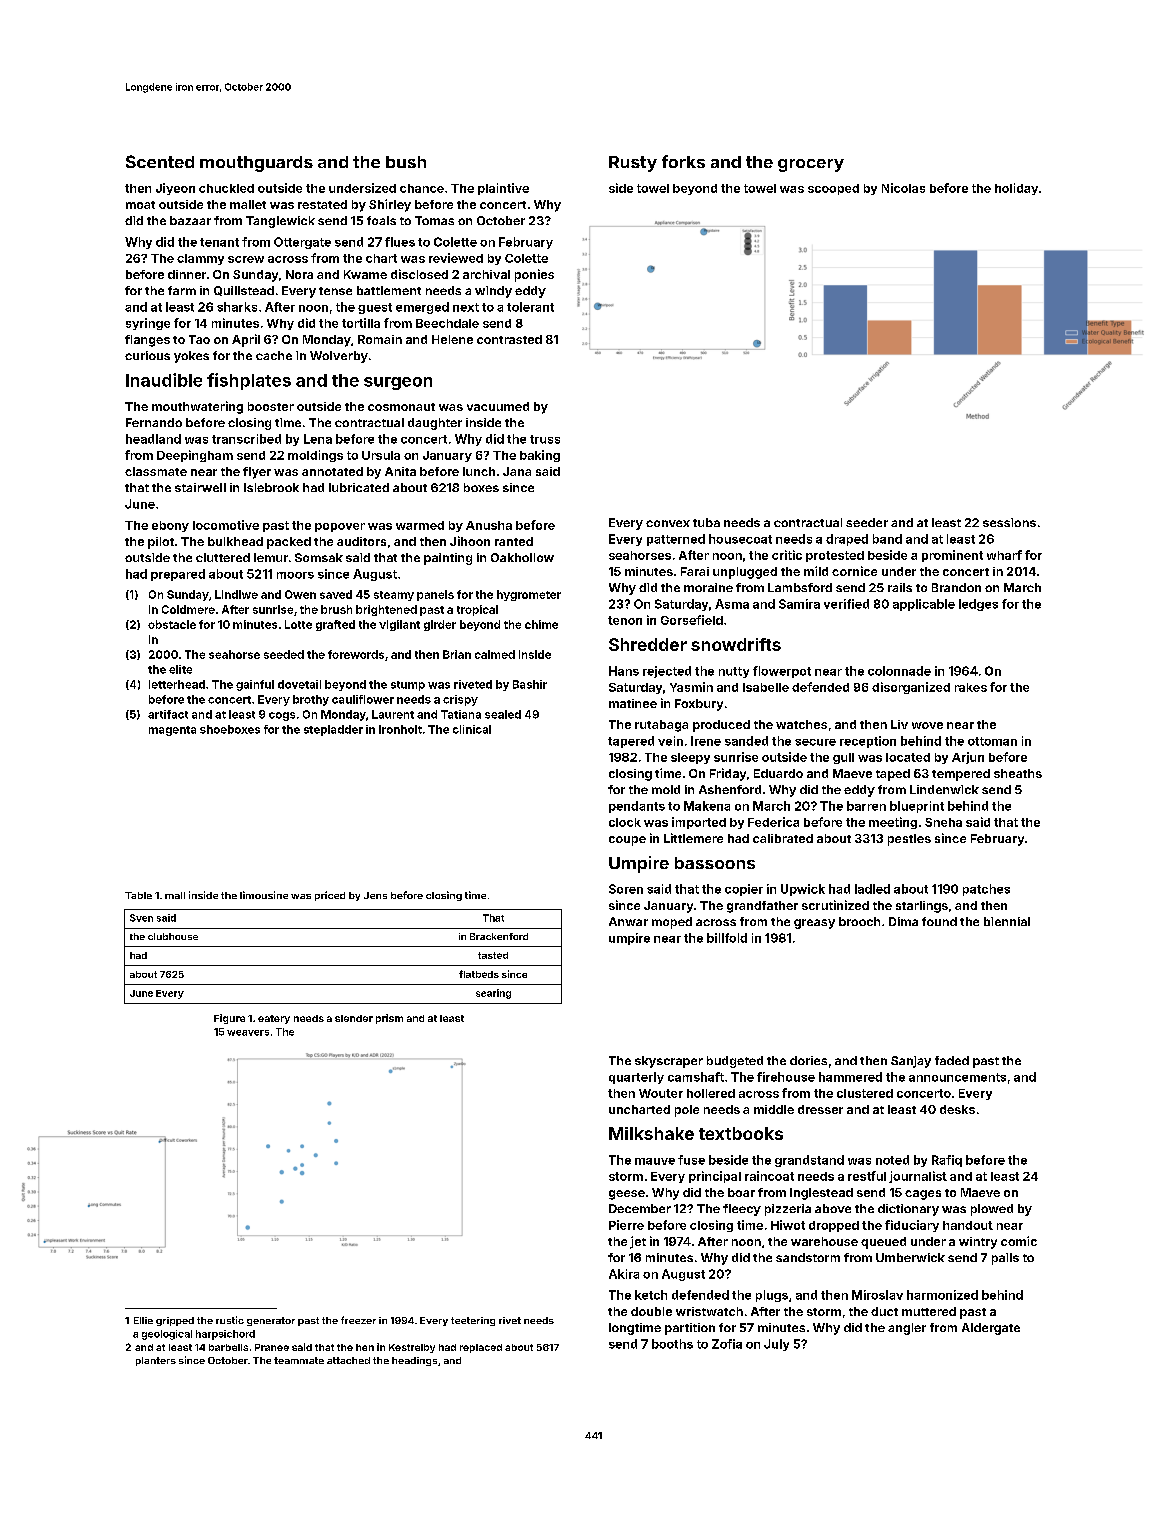 The image size is (1170, 1514). Describe the element at coordinates (481, 1348) in the image. I see `replaced` at that location.
